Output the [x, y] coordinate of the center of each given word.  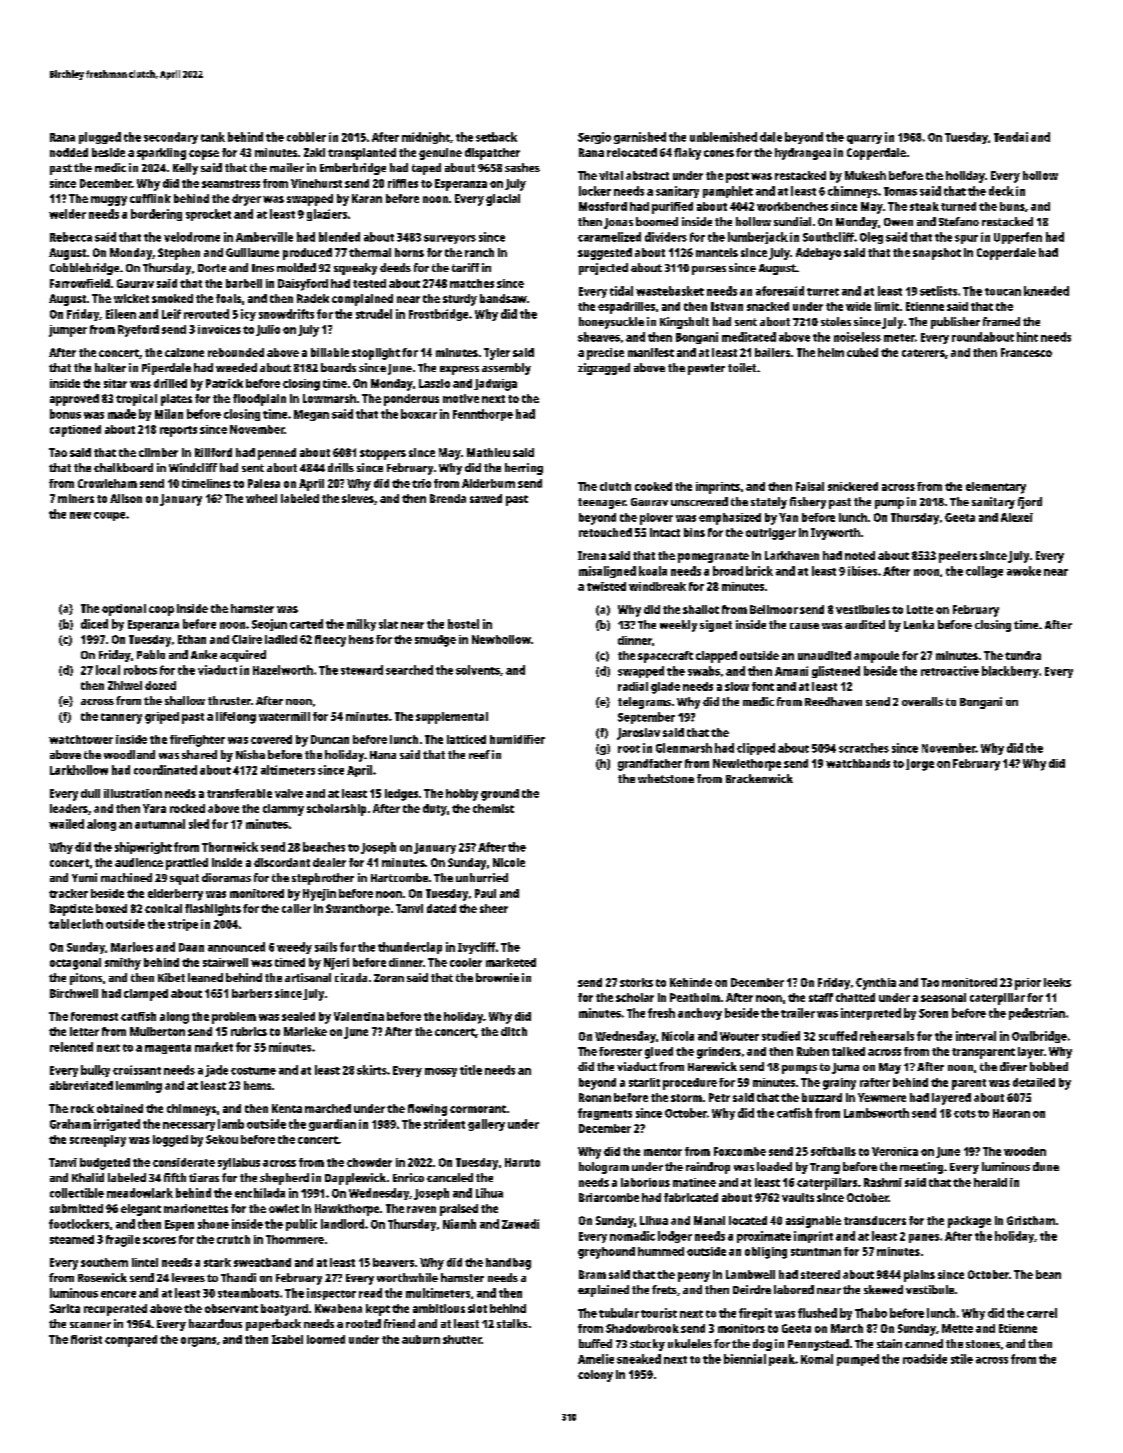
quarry [864, 139]
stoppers [383, 454]
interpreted [871, 1014]
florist [86, 1339]
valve [289, 793]
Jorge [920, 765]
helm [831, 352]
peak [782, 1360]
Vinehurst [316, 183]
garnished [640, 138]
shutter [462, 1339]
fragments [605, 1114]
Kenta [287, 1108]
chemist [493, 808]
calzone [184, 352]
